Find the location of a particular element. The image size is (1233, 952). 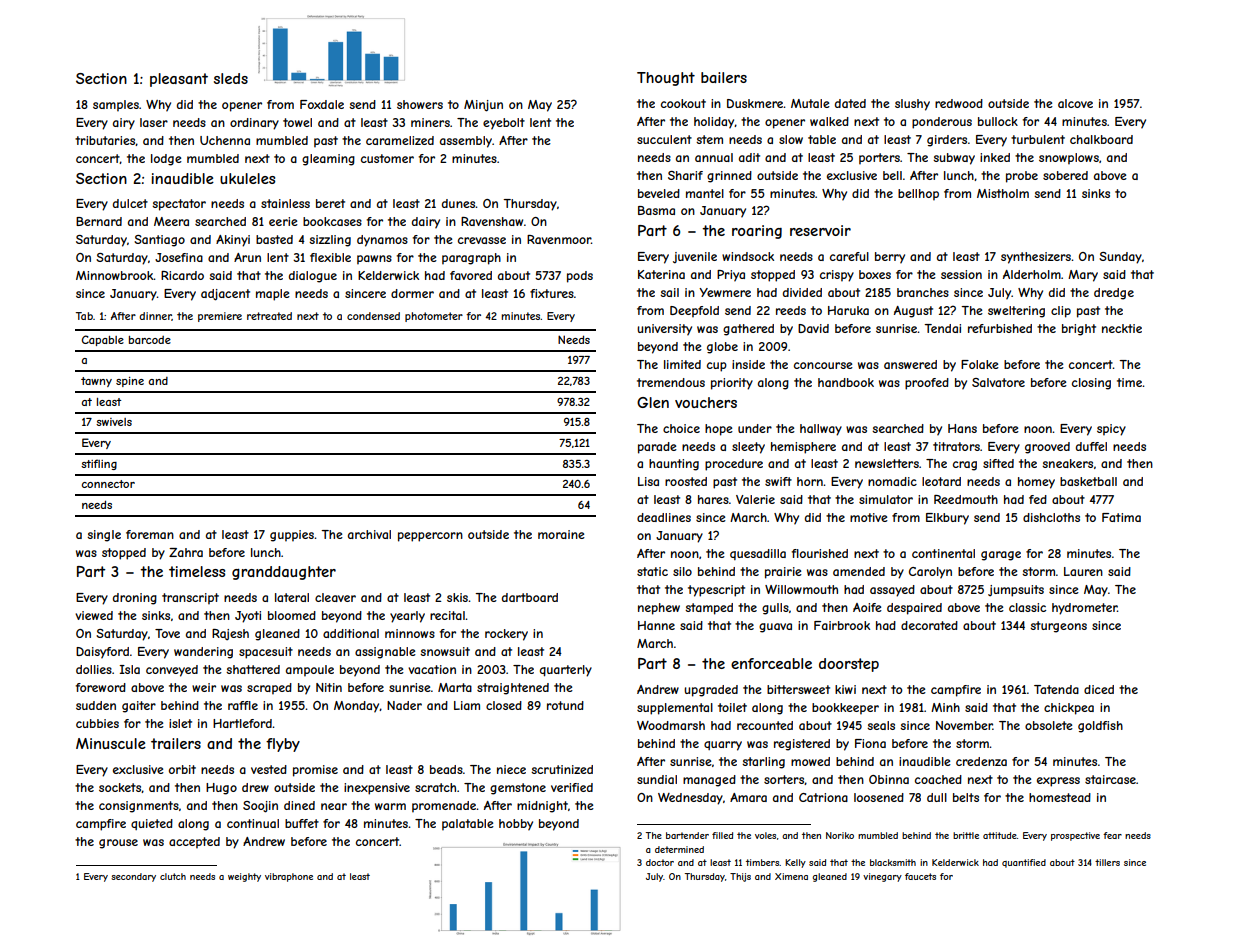

bright is located at coordinates (1079, 330).
